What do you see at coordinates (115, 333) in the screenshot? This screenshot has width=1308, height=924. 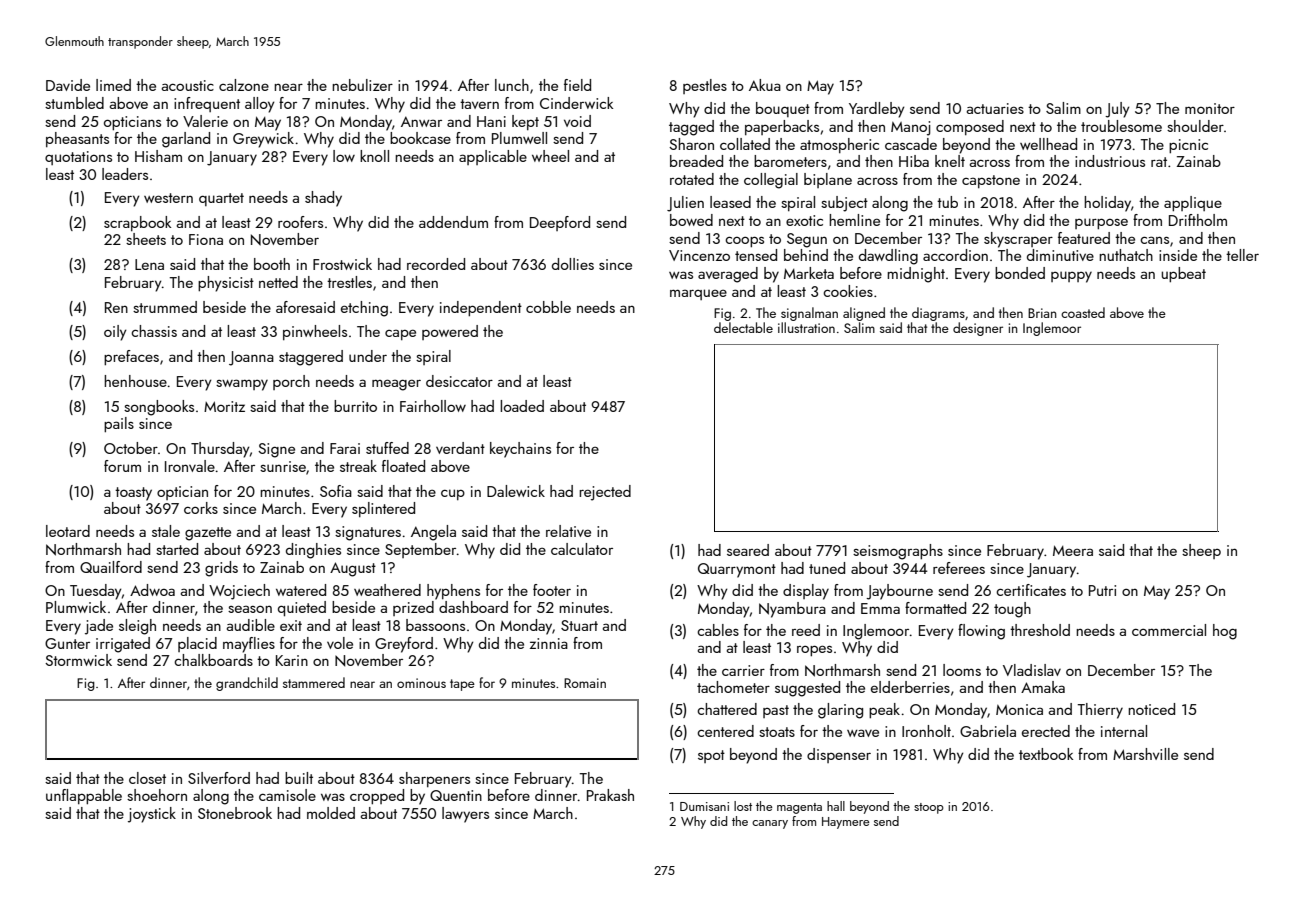 I see `oily` at bounding box center [115, 333].
